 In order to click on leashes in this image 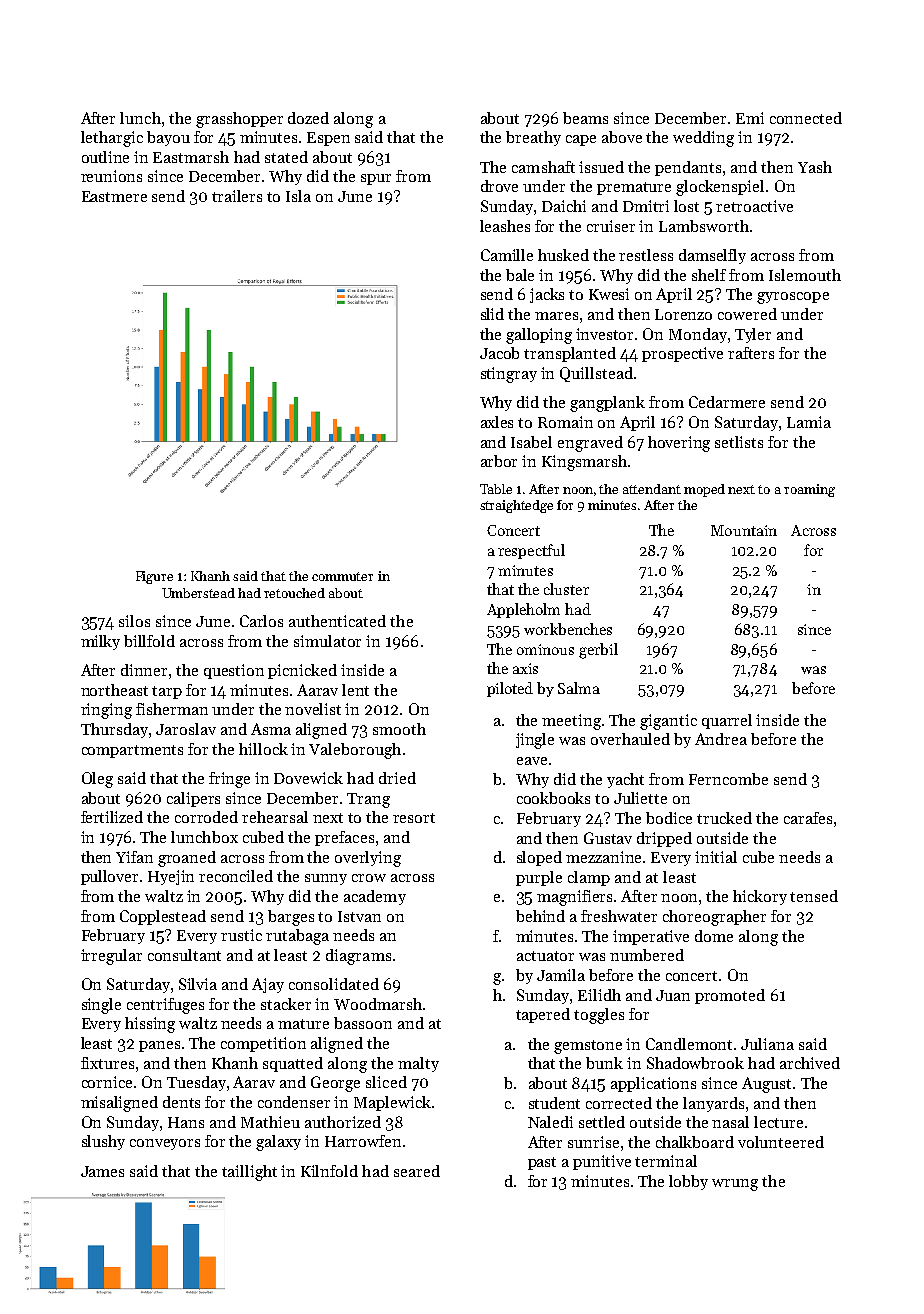, I will do `click(505, 226)`.
